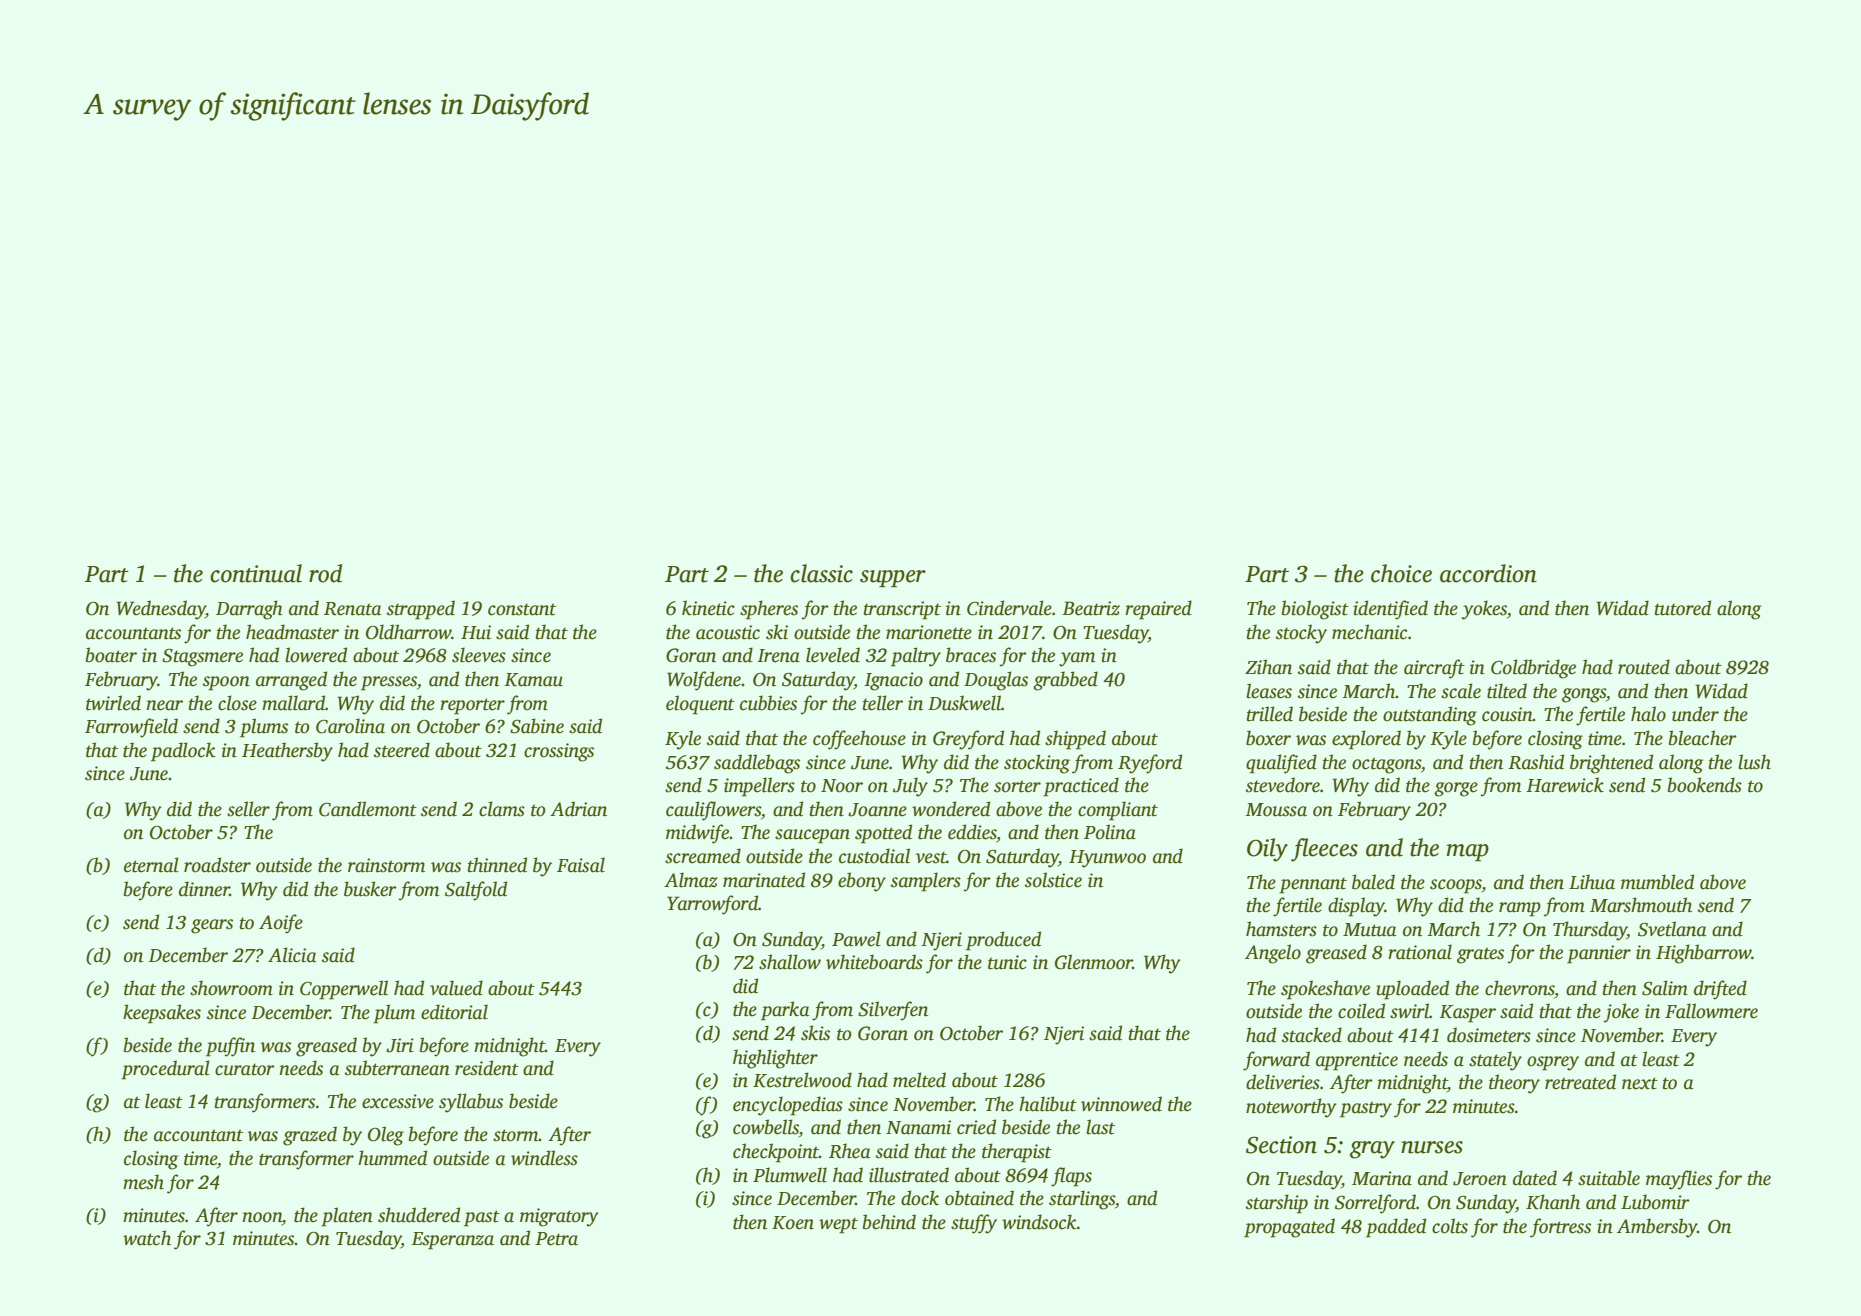  Describe the element at coordinates (768, 703) in the page. I see `cubbies` at that location.
